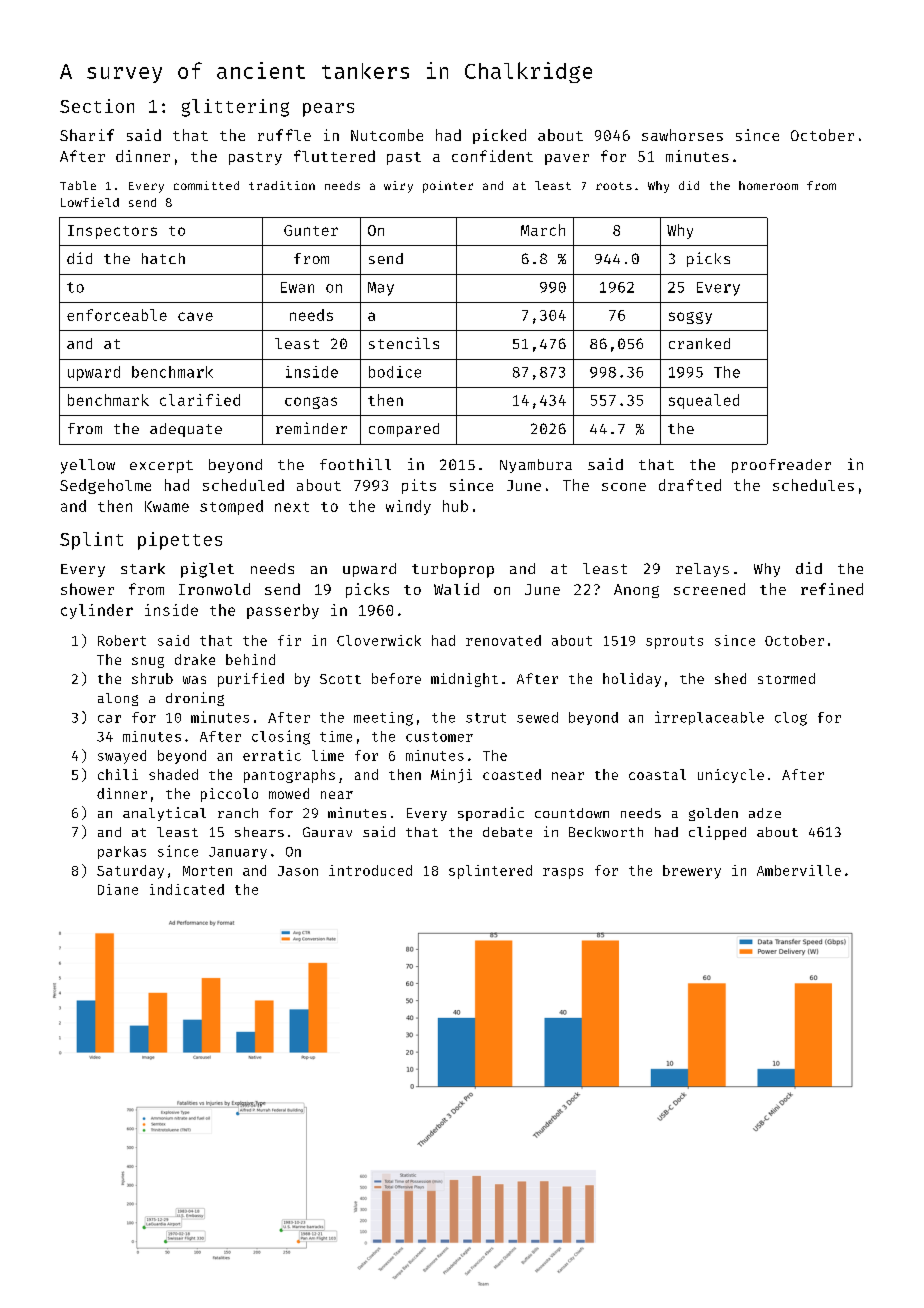 This screenshot has height=1308, width=924. I want to click on clarified, so click(200, 400).
